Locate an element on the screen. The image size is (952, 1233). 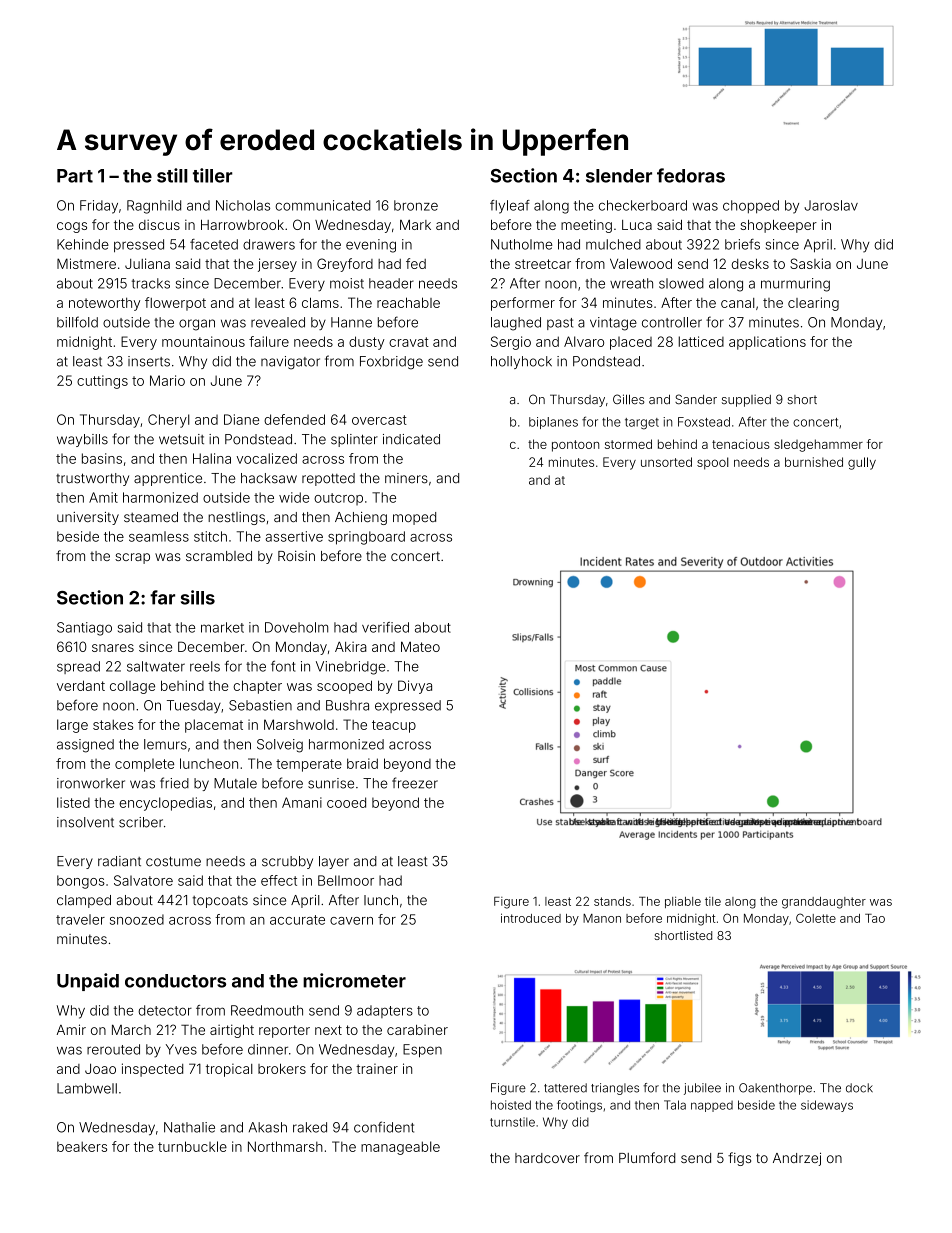
introduced is located at coordinates (531, 918).
